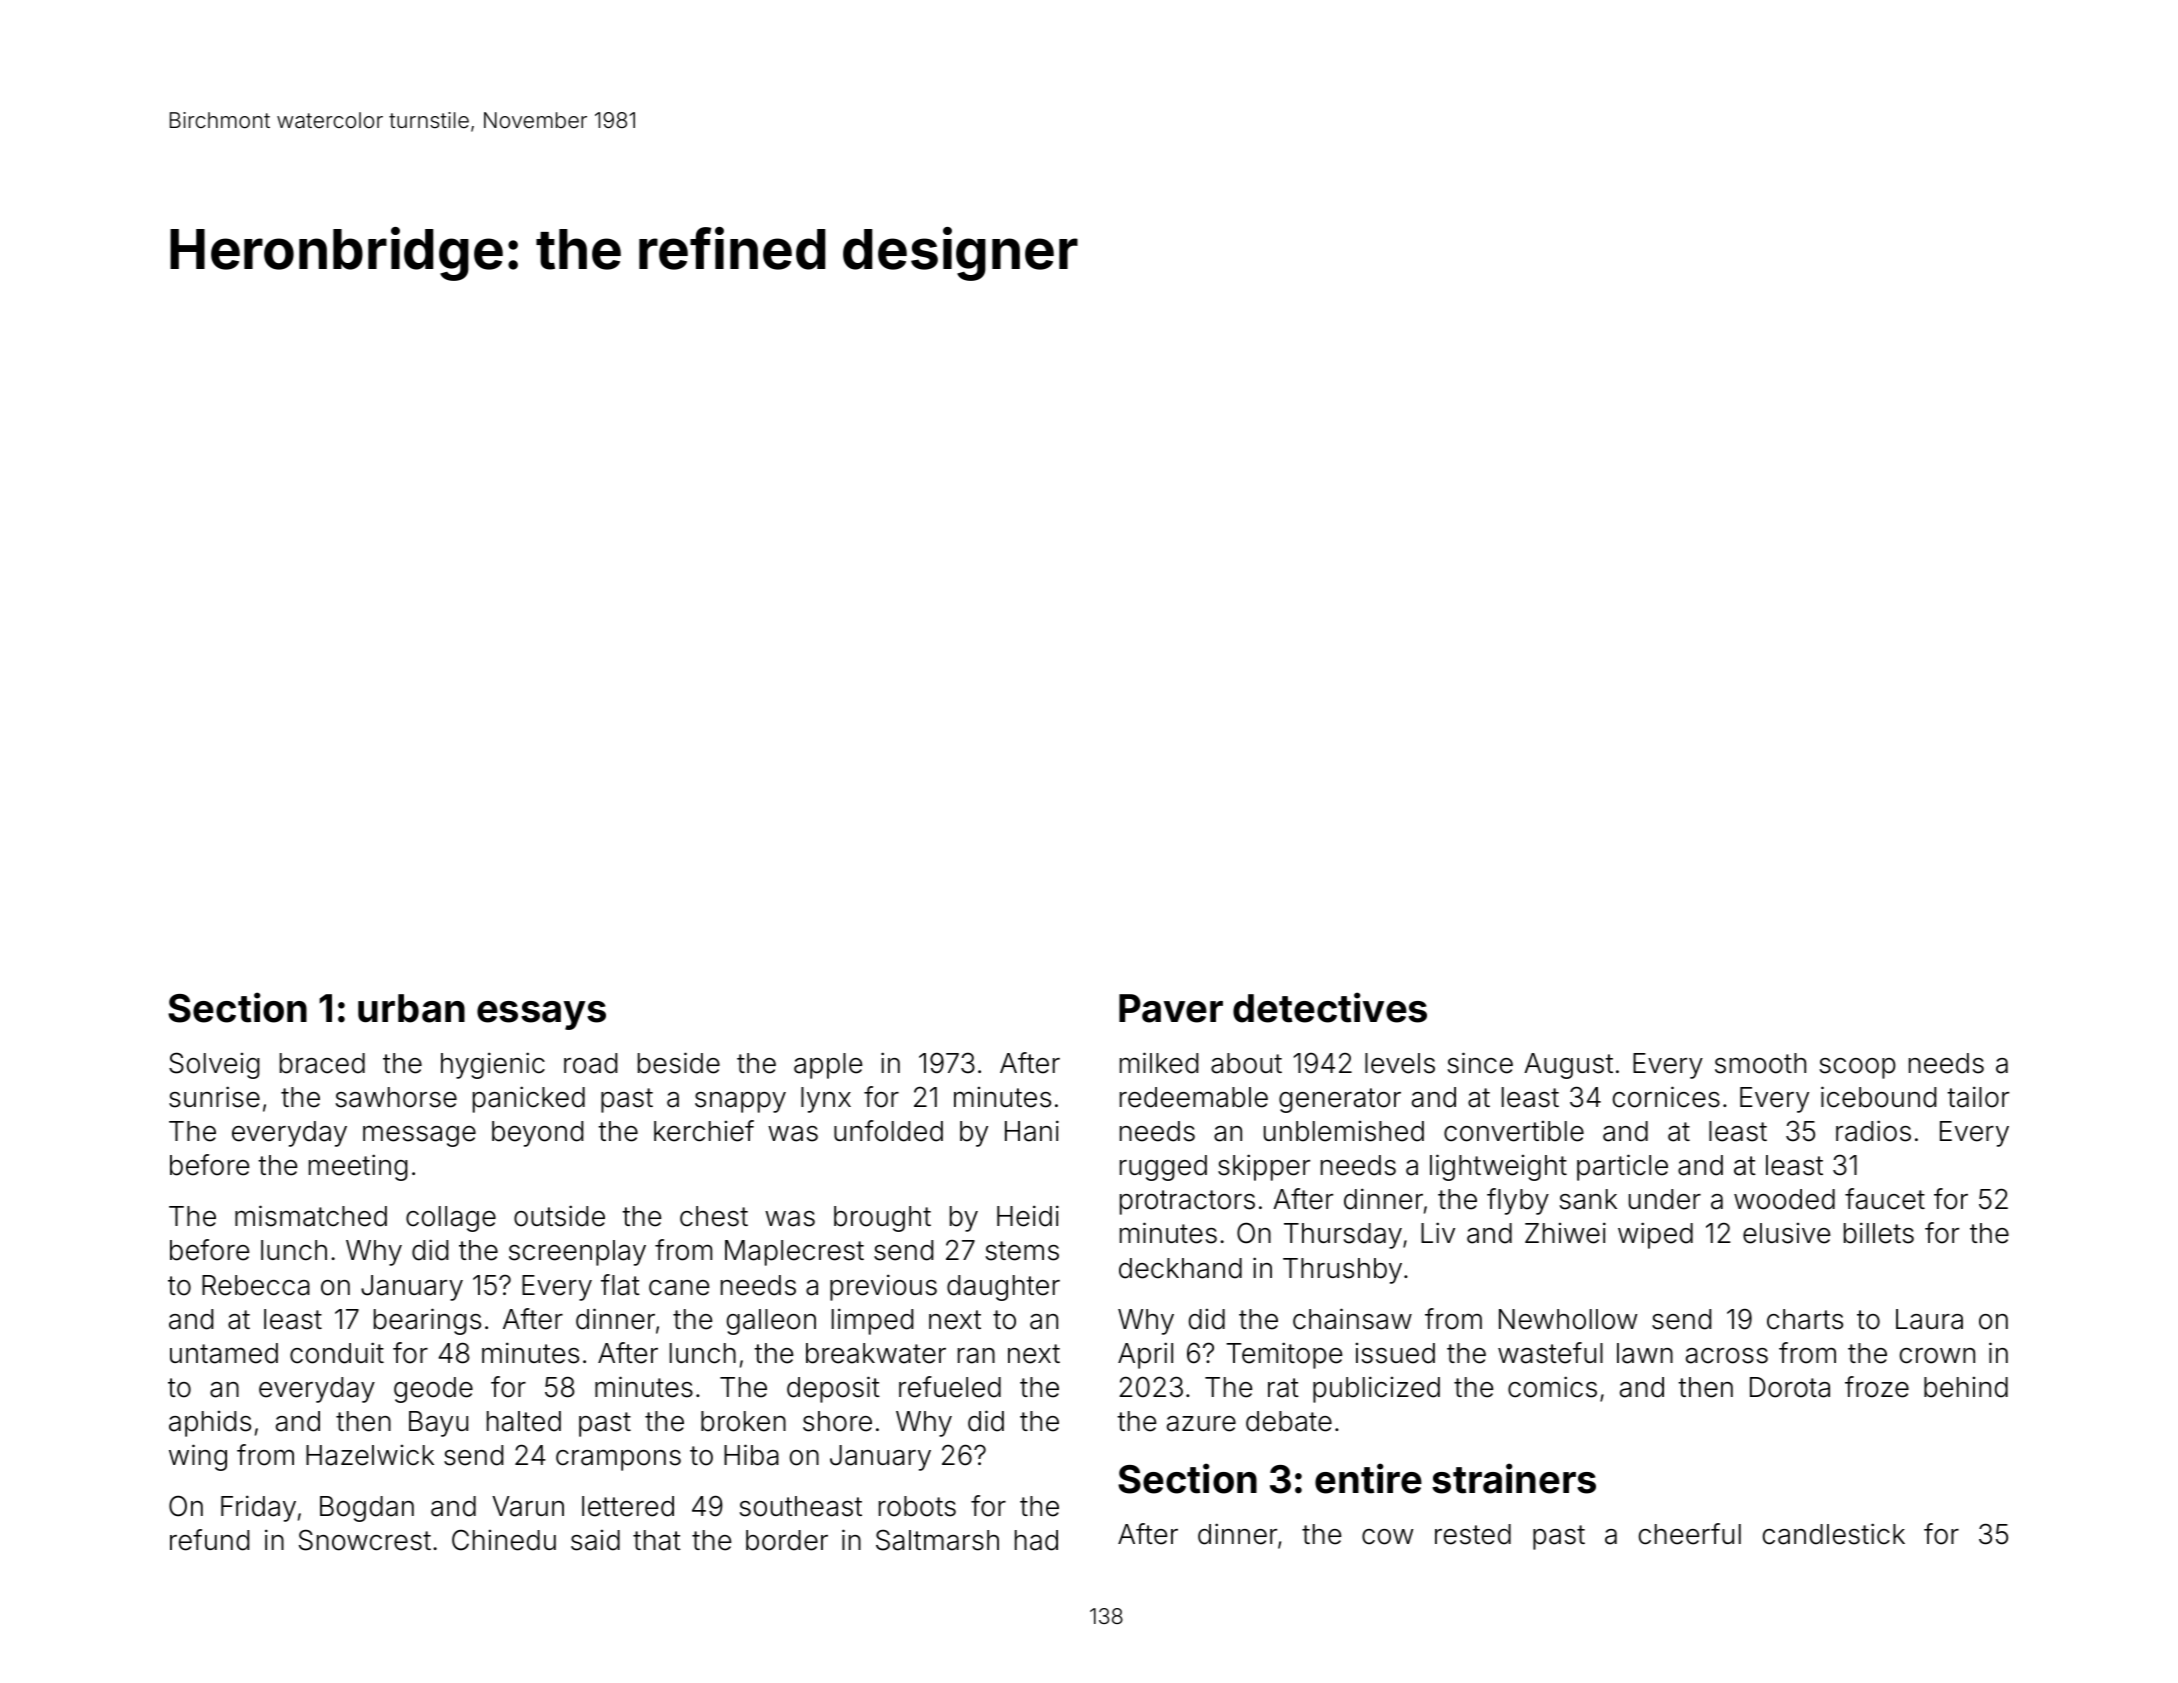  I want to click on lynx, so click(826, 1100).
